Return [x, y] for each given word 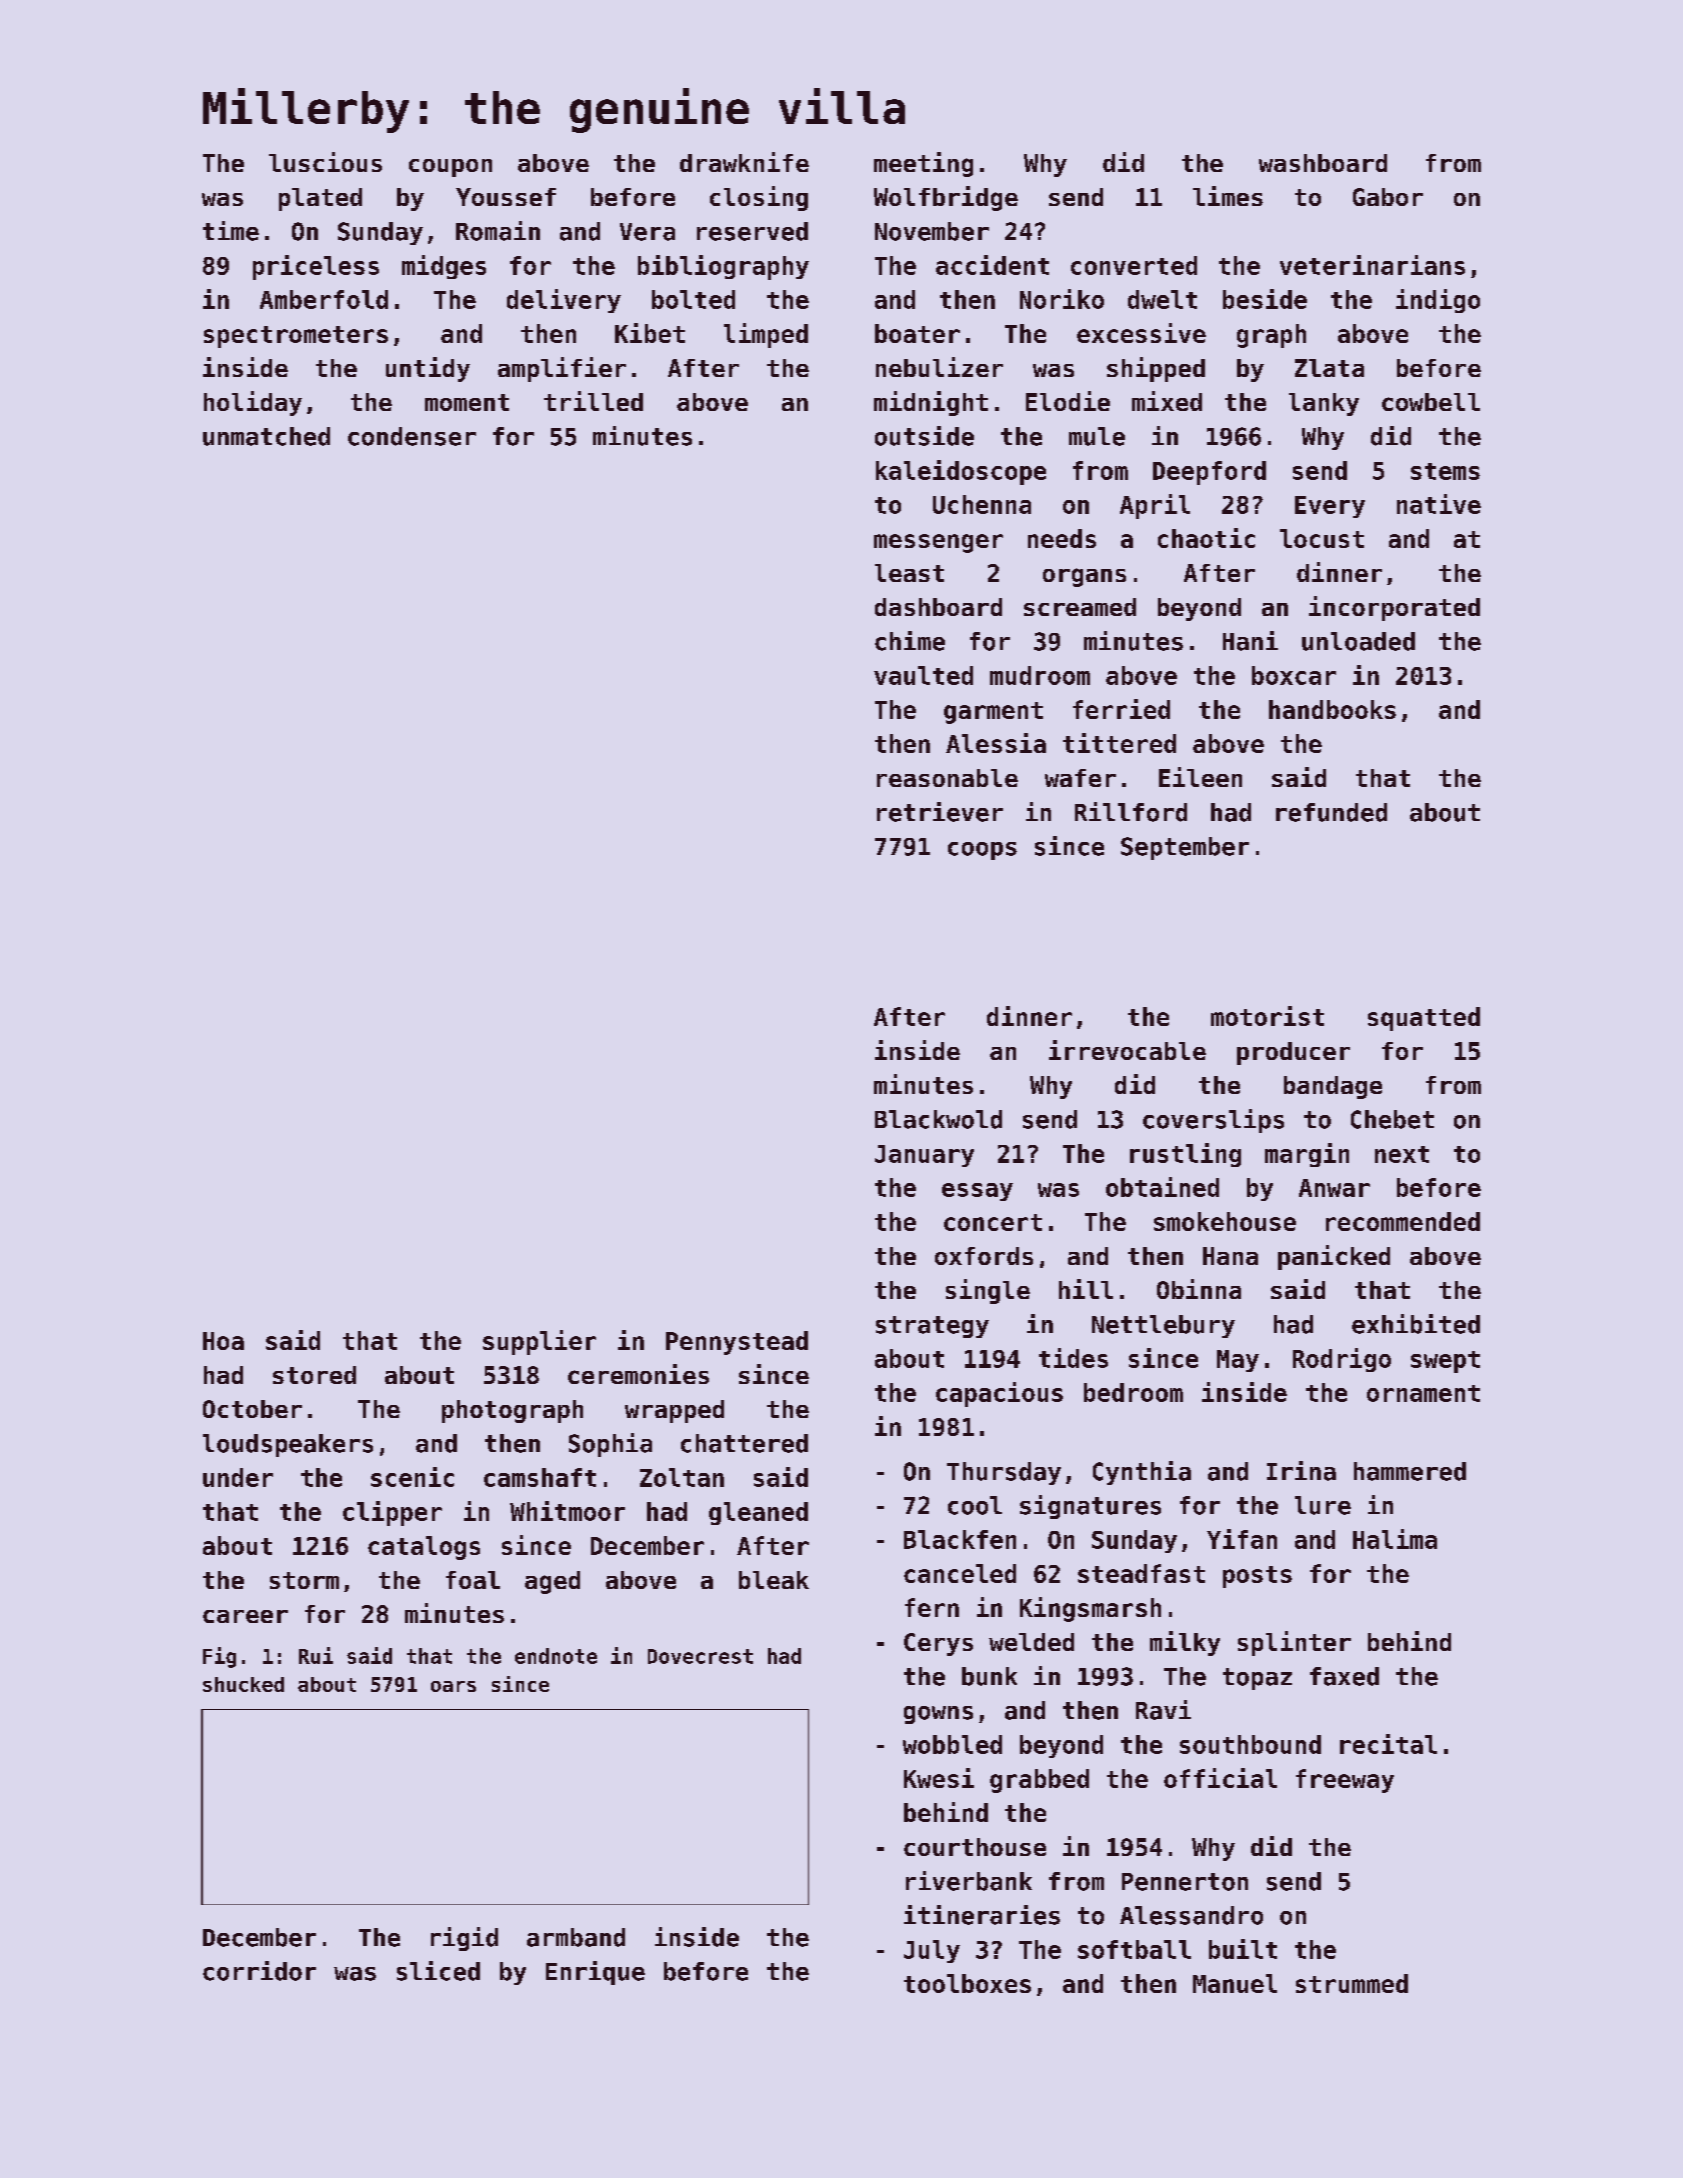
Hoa [223, 1341]
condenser [412, 436]
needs [1062, 538]
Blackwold [938, 1119]
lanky [1324, 404]
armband [576, 1937]
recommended [1403, 1221]
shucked [243, 1684]
